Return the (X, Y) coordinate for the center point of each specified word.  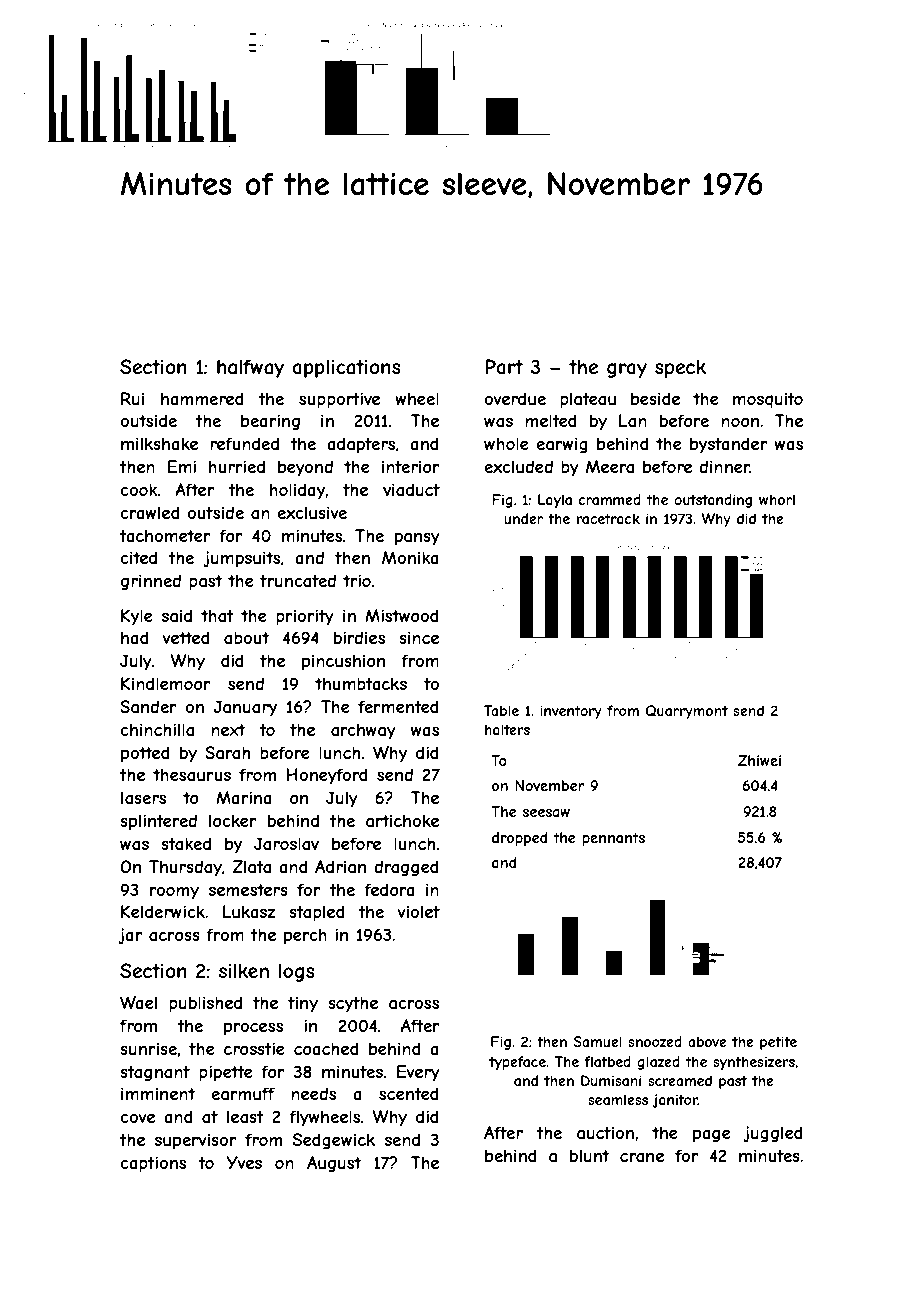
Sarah (227, 752)
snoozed (655, 1041)
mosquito (768, 400)
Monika (410, 557)
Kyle (137, 617)
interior (411, 466)
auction (605, 1132)
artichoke (402, 820)
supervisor (195, 1141)
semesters (248, 890)
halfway (250, 368)
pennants (613, 839)
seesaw (546, 813)
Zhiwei (759, 760)
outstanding (713, 501)
